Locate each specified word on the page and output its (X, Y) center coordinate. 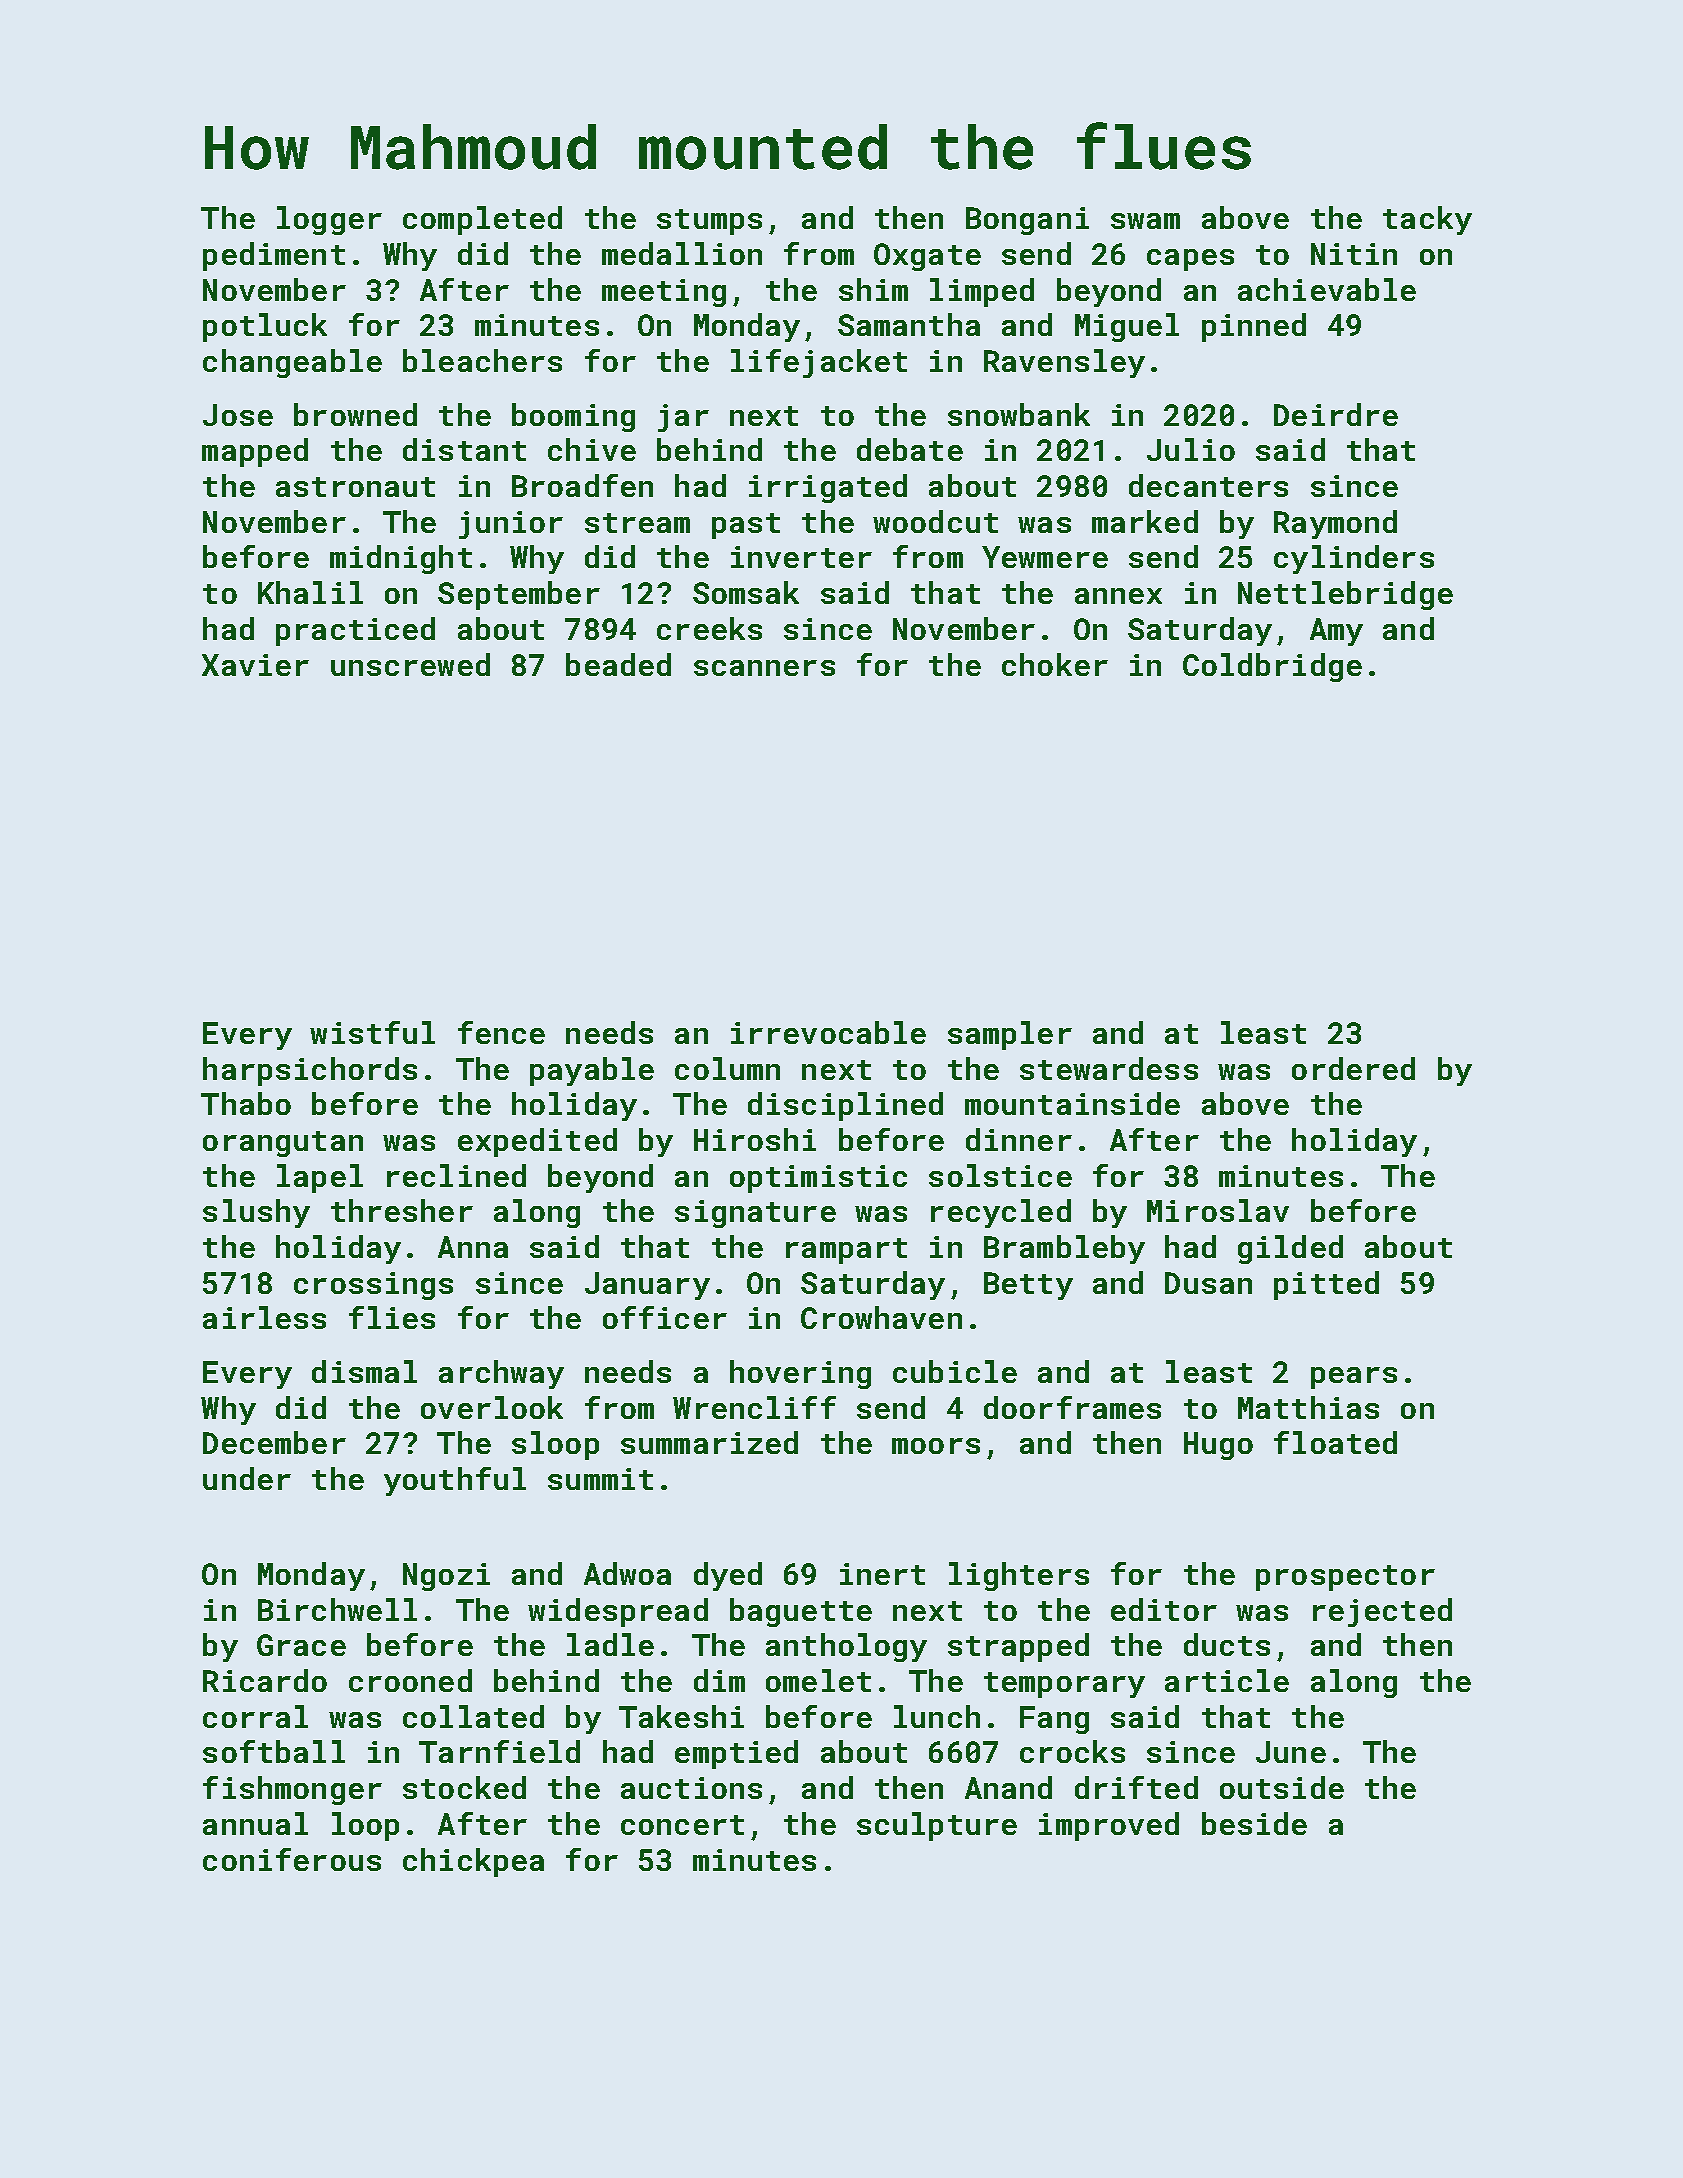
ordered (1353, 1068)
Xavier (255, 665)
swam (1145, 221)
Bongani (1027, 221)
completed (482, 220)
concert (682, 1825)
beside (1254, 1823)
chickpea (473, 1862)
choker (1055, 664)
